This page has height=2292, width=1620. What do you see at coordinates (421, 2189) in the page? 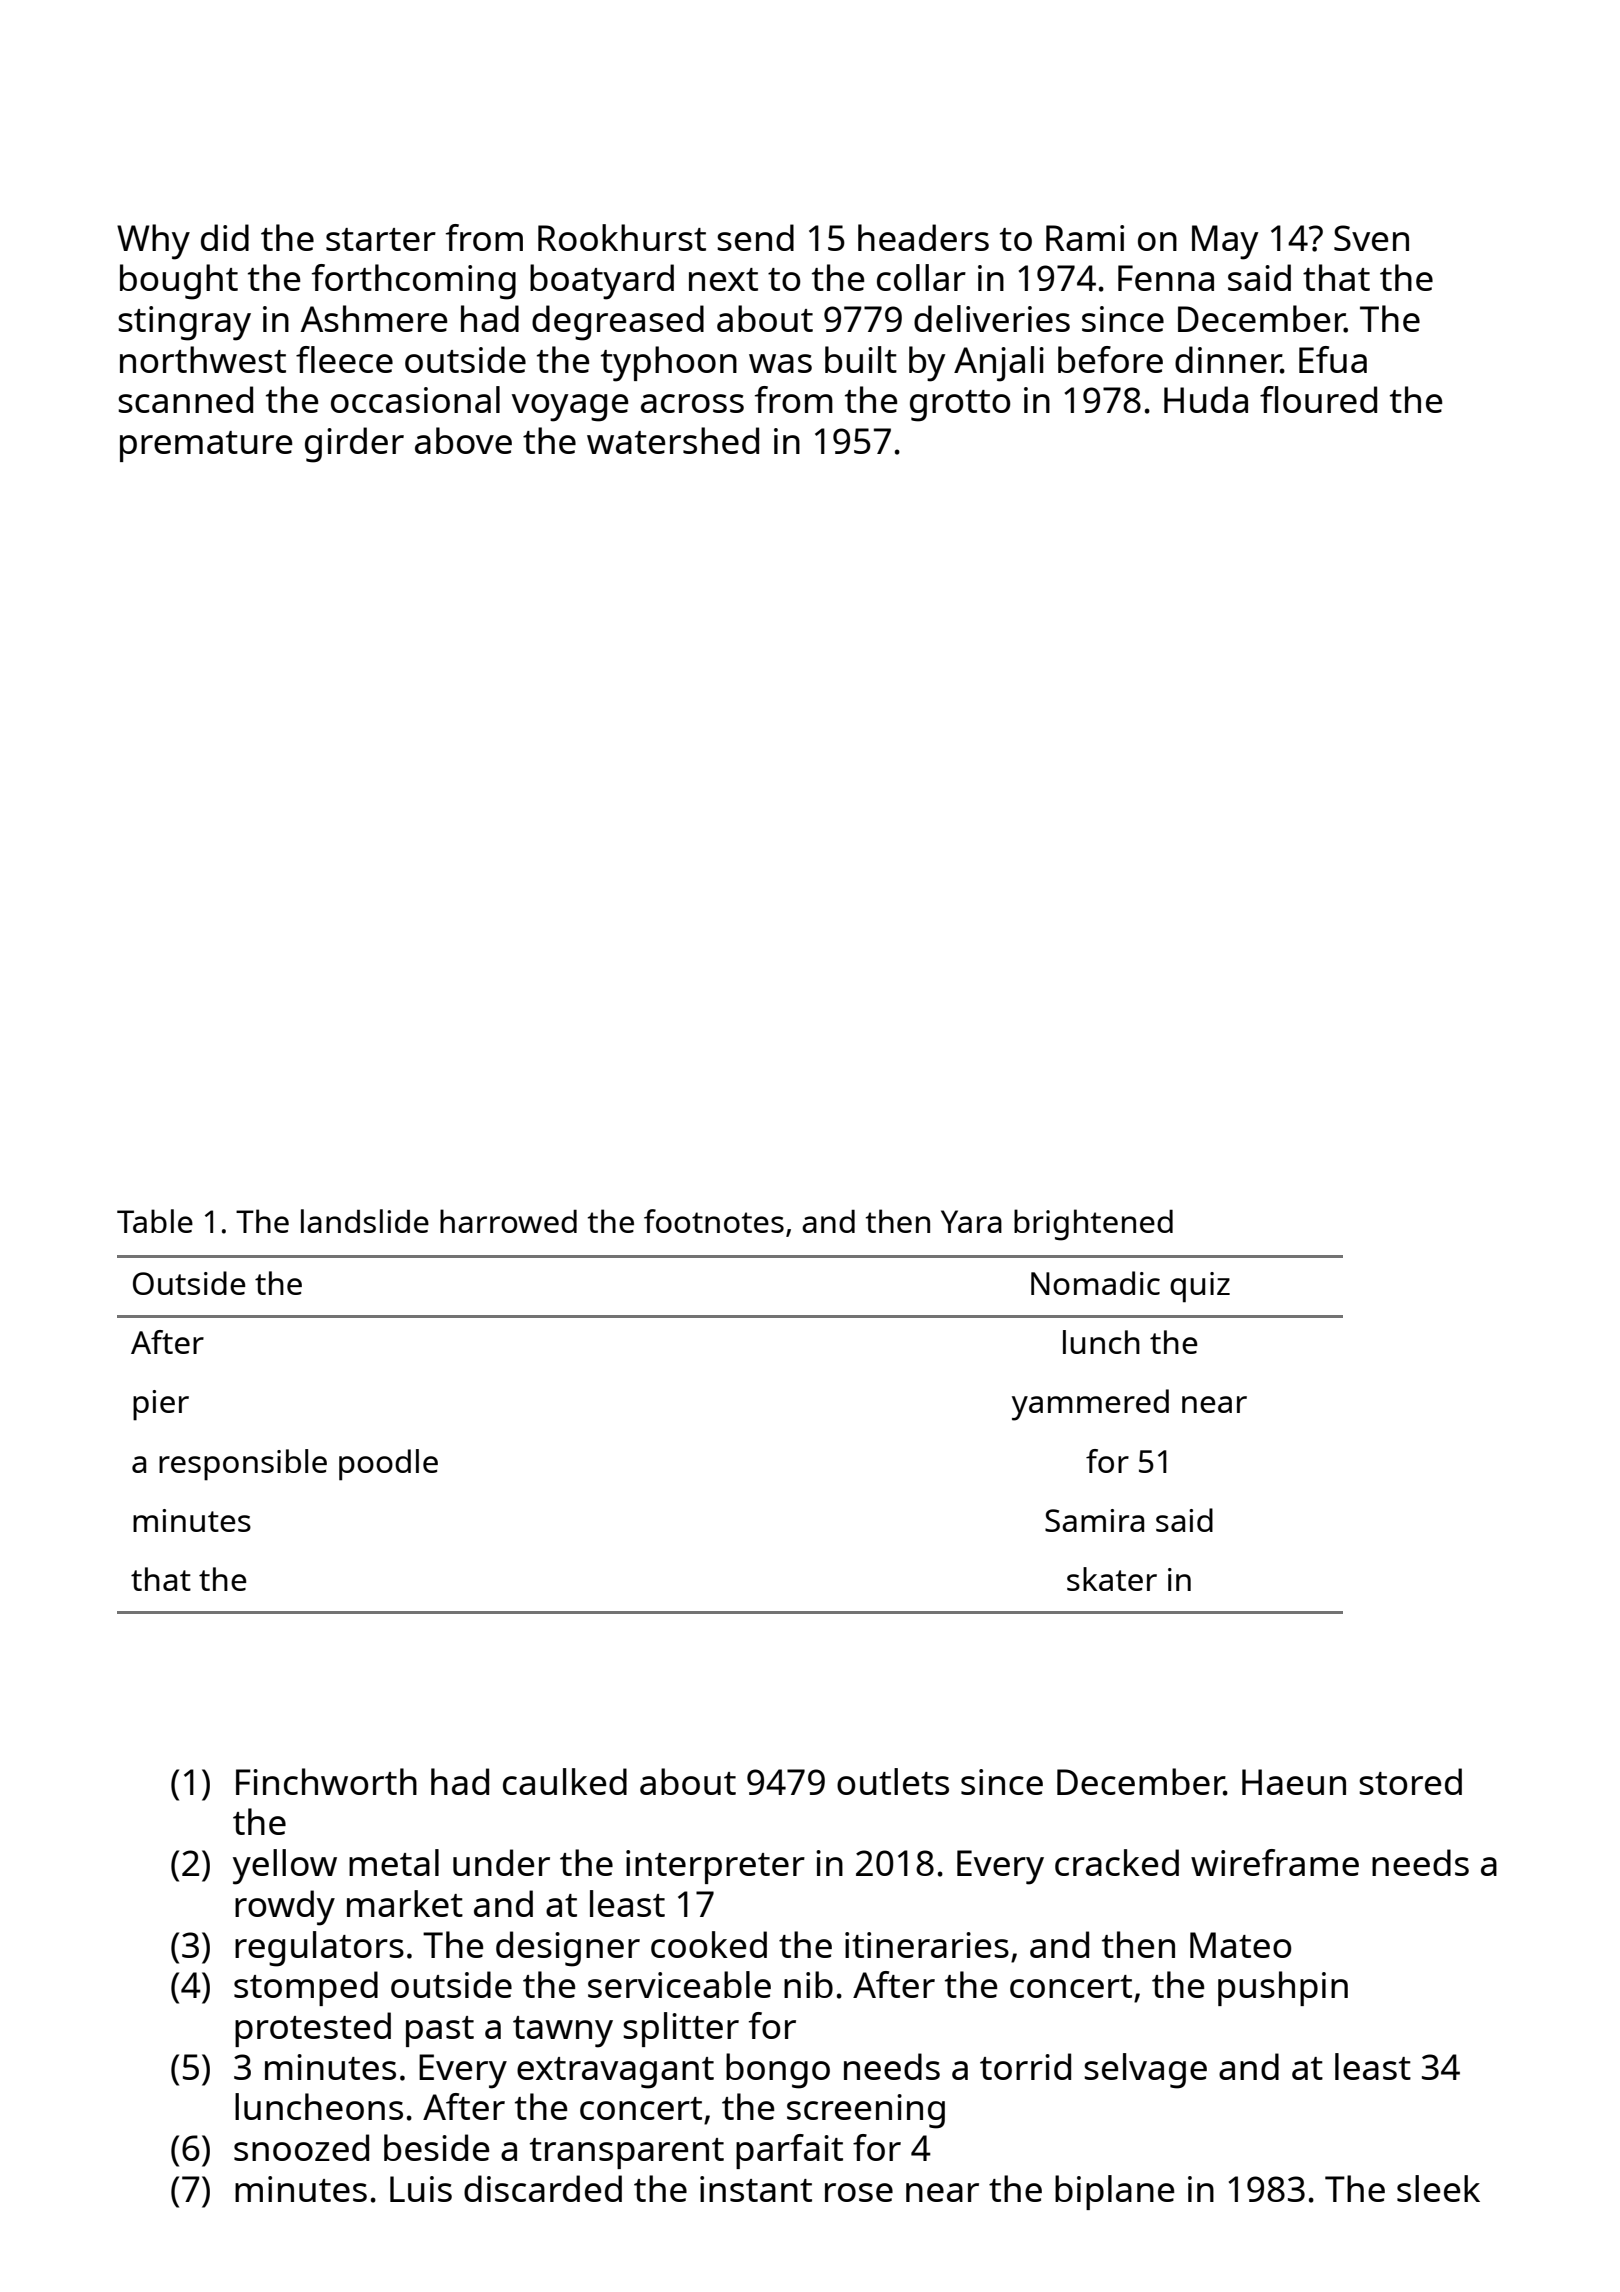
I see `Luis` at bounding box center [421, 2189].
